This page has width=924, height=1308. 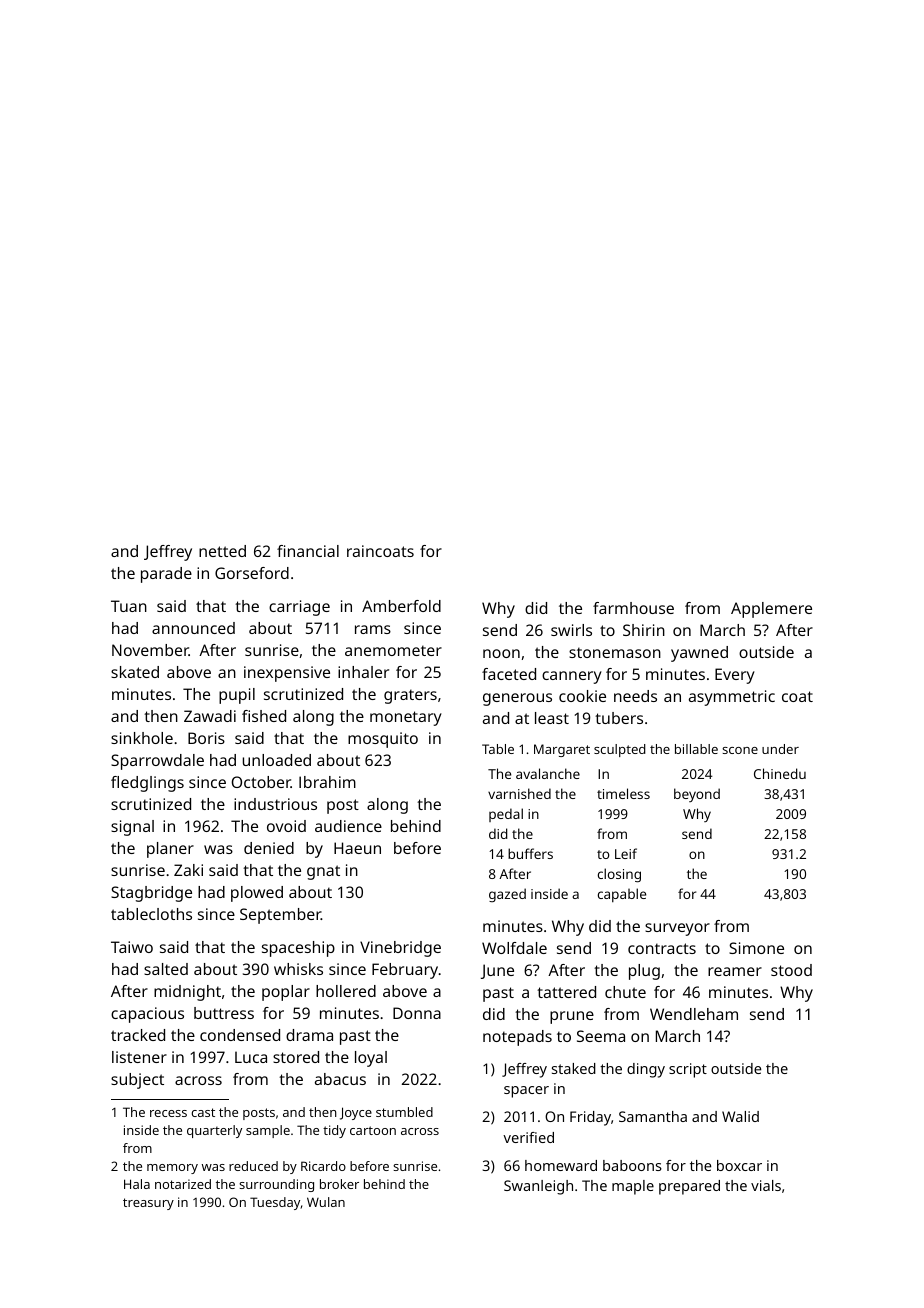 I want to click on netted, so click(x=222, y=551).
